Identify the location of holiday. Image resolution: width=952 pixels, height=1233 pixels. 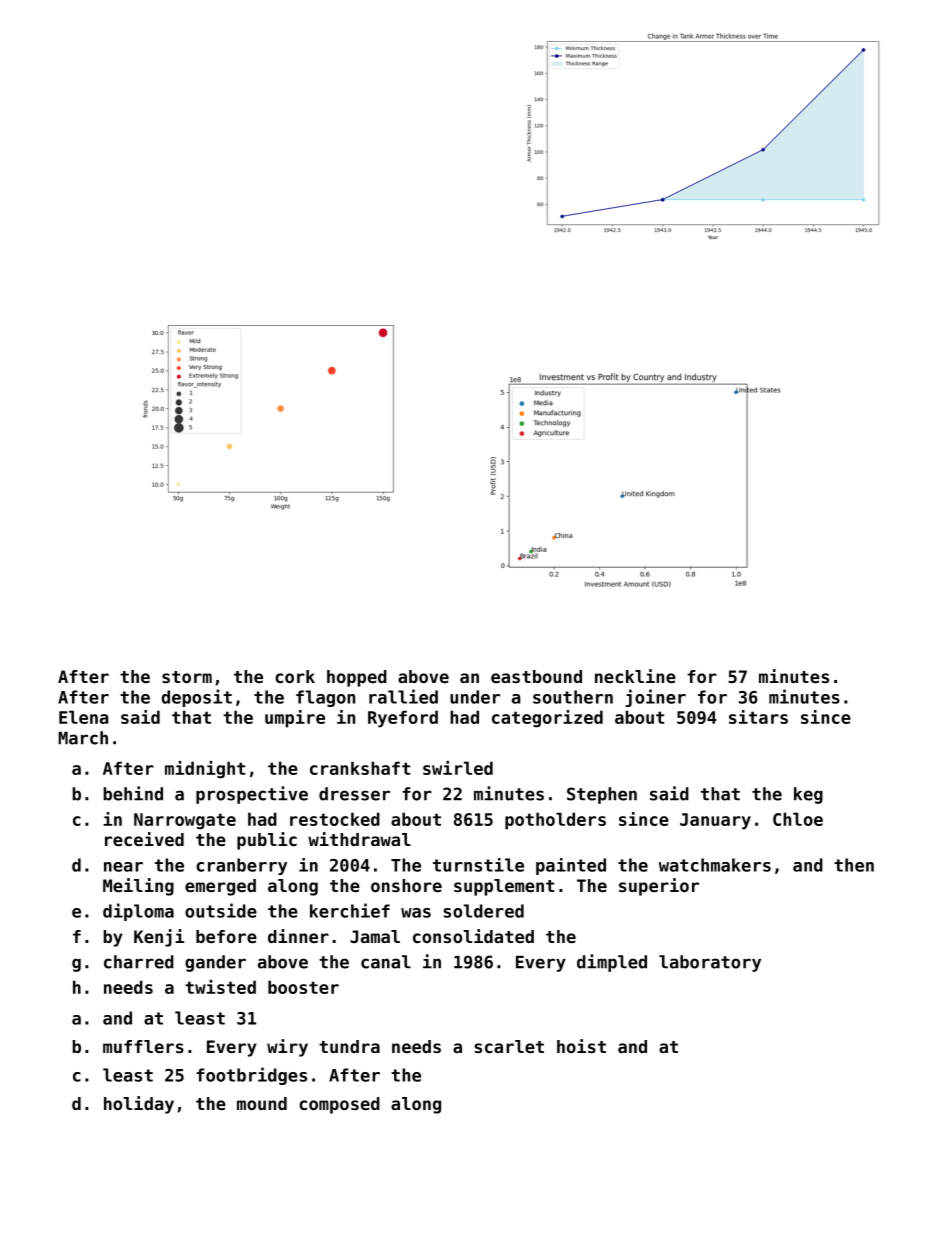
(139, 1105).
